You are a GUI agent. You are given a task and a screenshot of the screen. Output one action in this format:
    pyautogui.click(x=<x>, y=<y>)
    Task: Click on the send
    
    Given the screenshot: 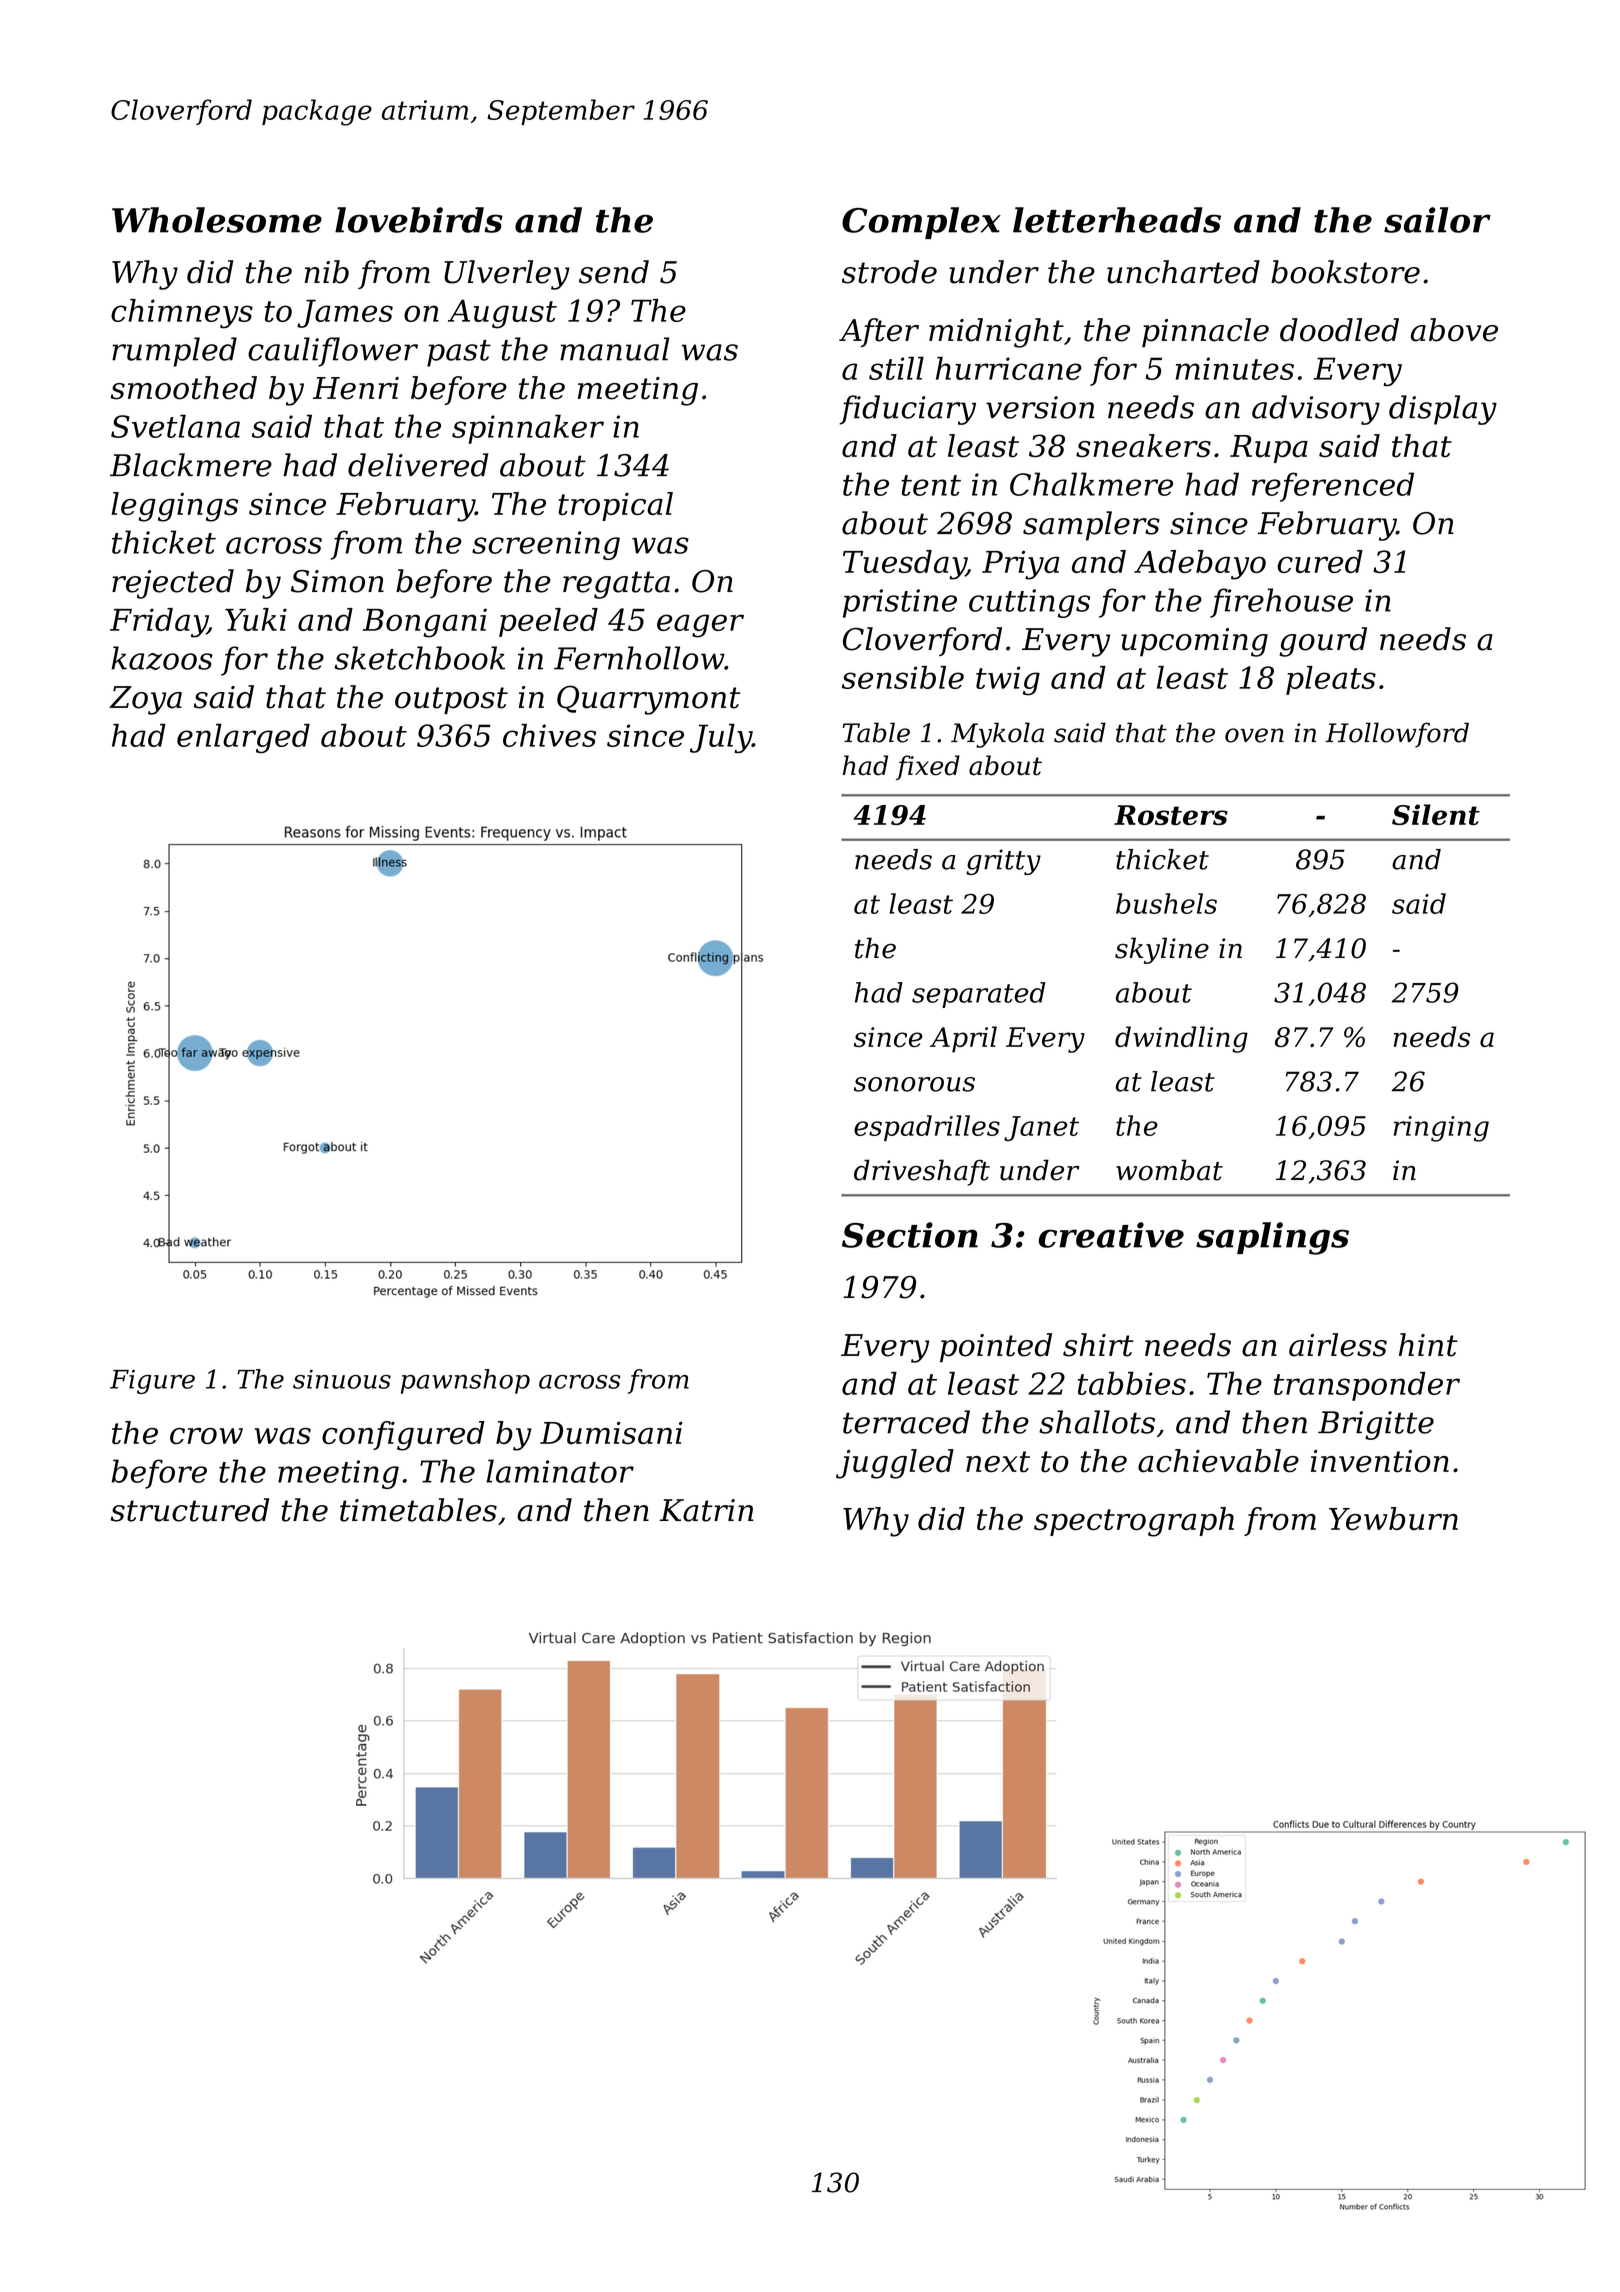 What is the action you would take?
    pyautogui.click(x=614, y=272)
